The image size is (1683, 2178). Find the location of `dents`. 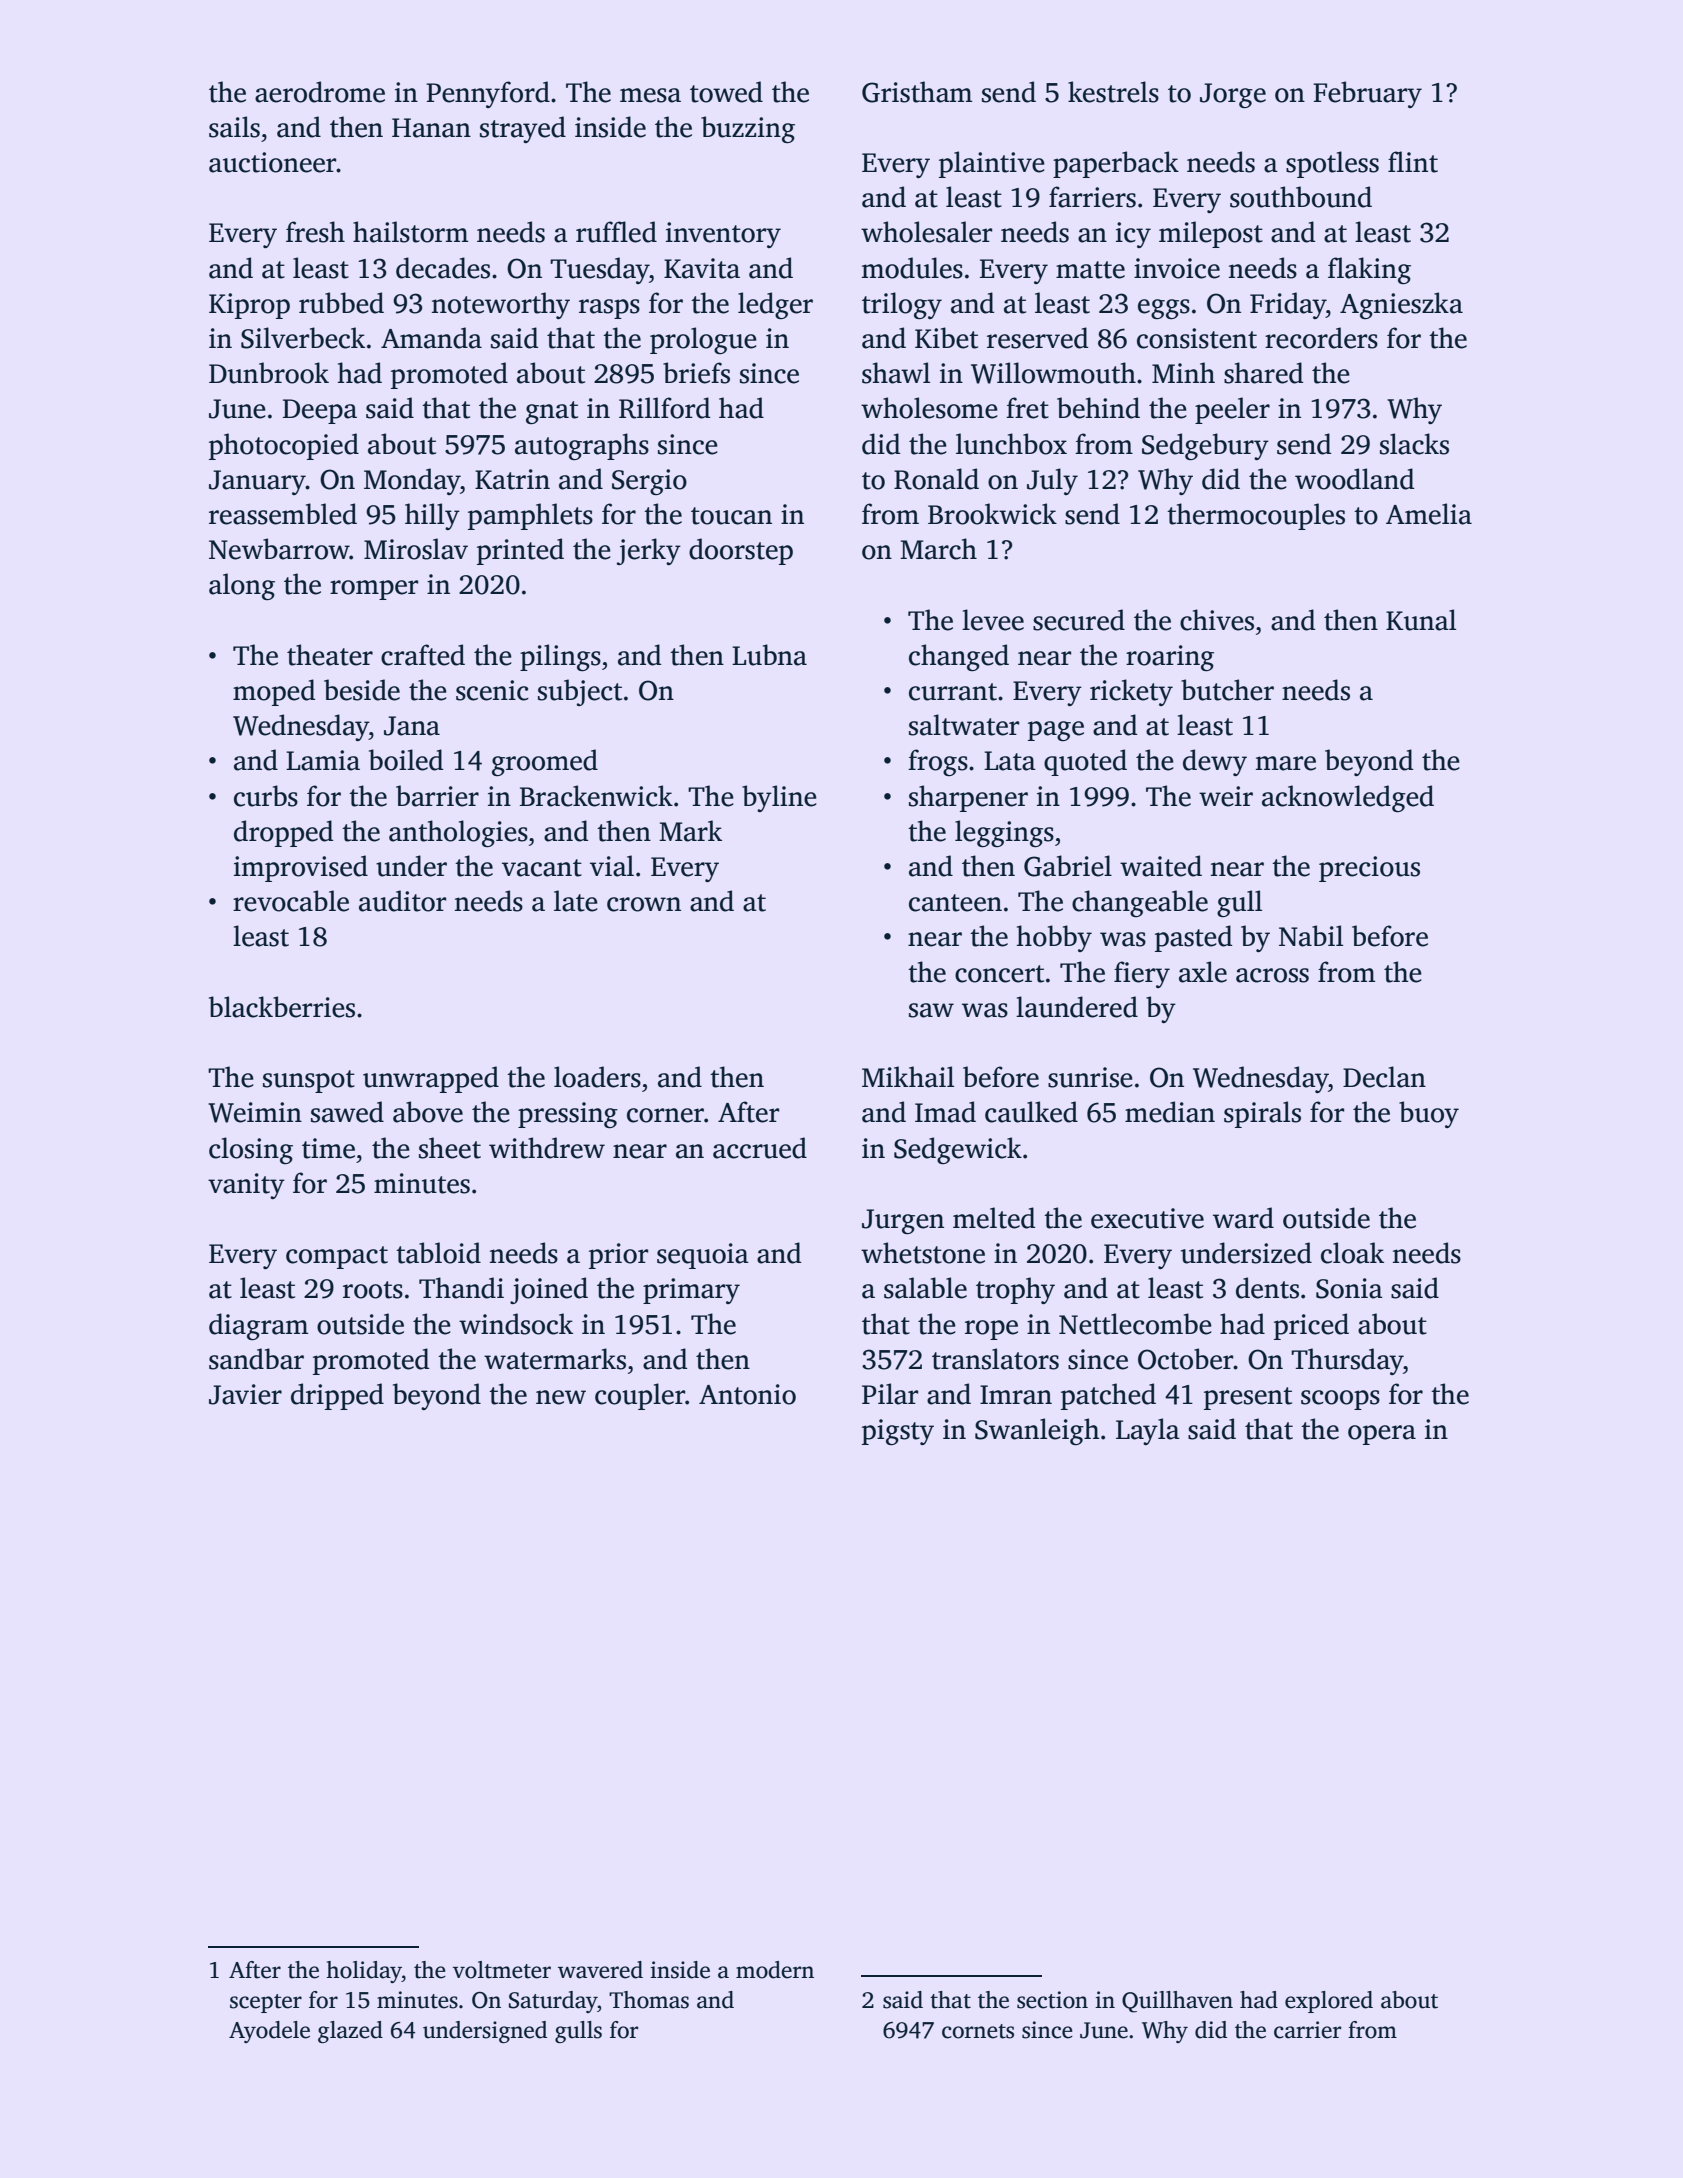

dents is located at coordinates (1267, 1288).
